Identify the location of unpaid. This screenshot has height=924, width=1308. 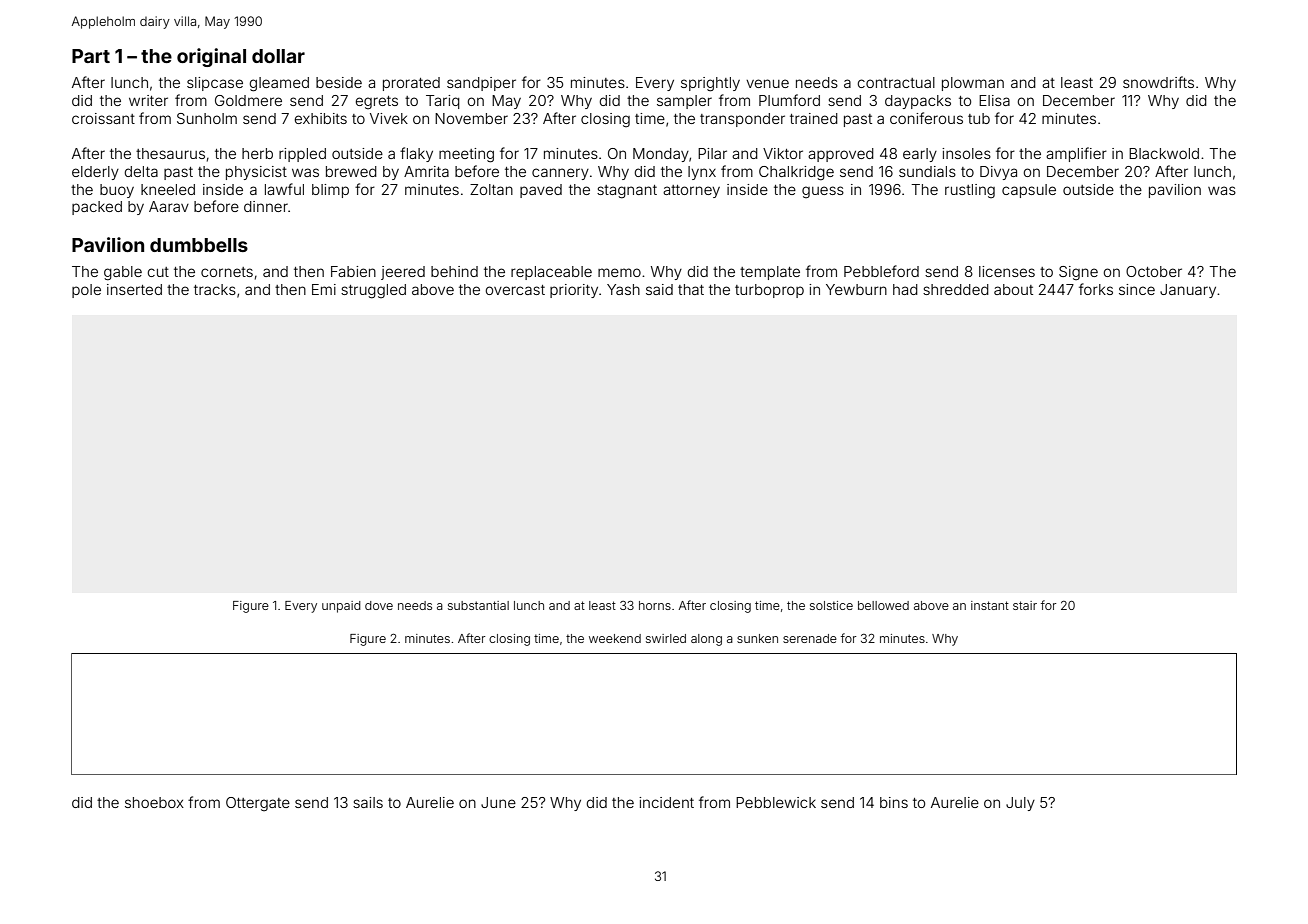
(341, 607).
